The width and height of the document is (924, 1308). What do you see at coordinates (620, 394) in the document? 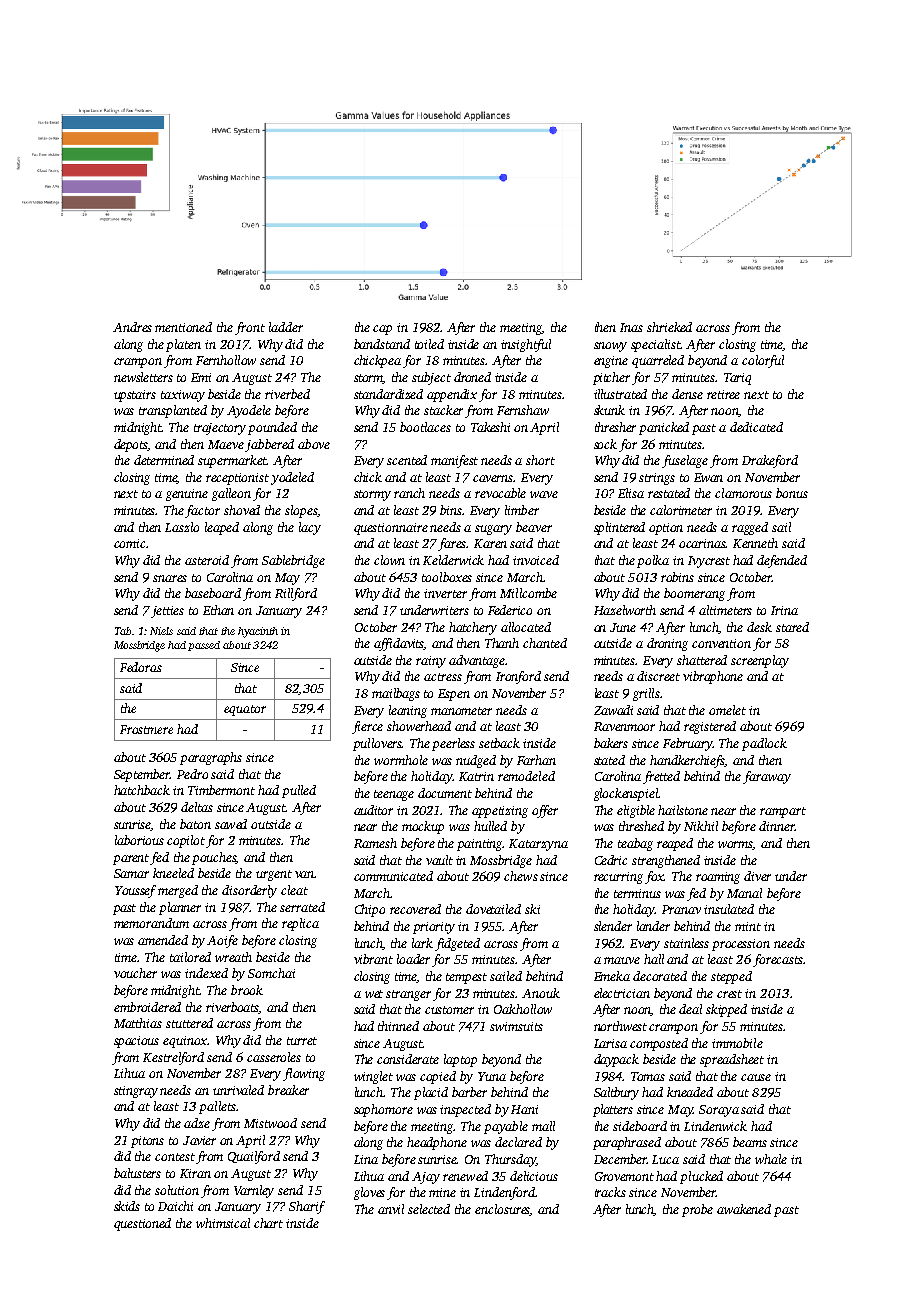
I see `illustrated` at bounding box center [620, 394].
